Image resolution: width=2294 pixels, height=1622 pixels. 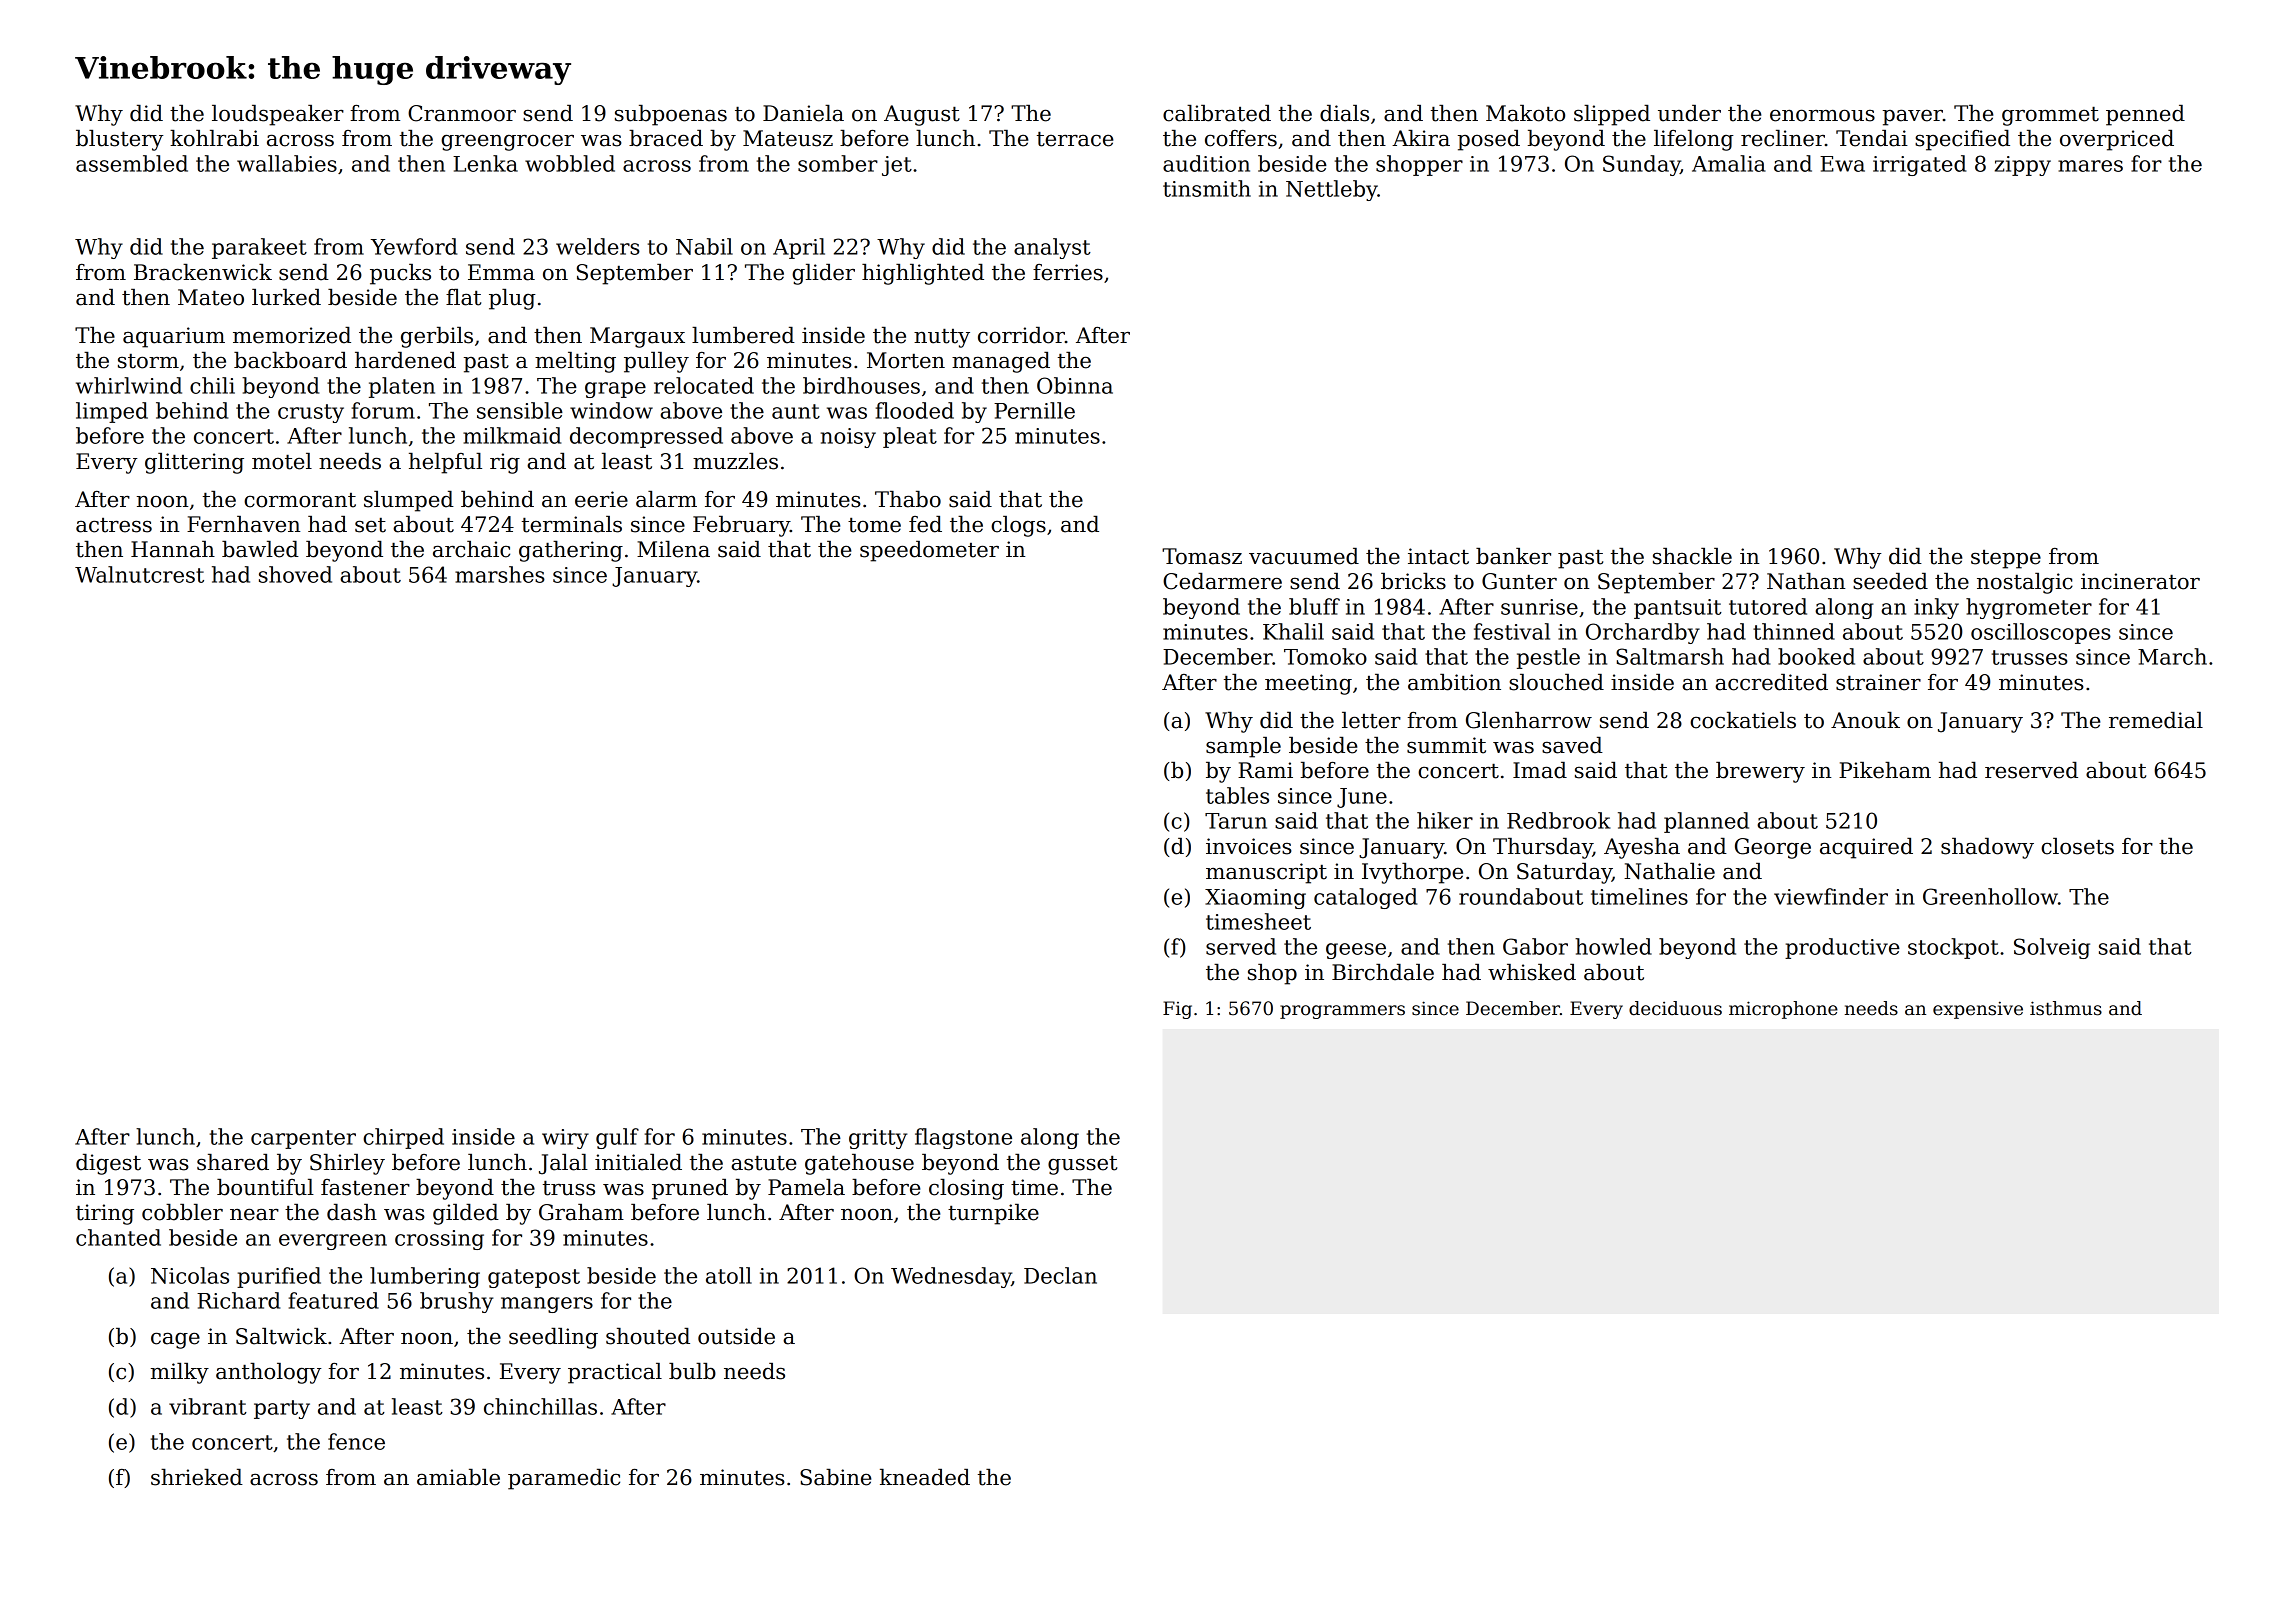 What do you see at coordinates (2156, 720) in the screenshot?
I see `remedial` at bounding box center [2156, 720].
